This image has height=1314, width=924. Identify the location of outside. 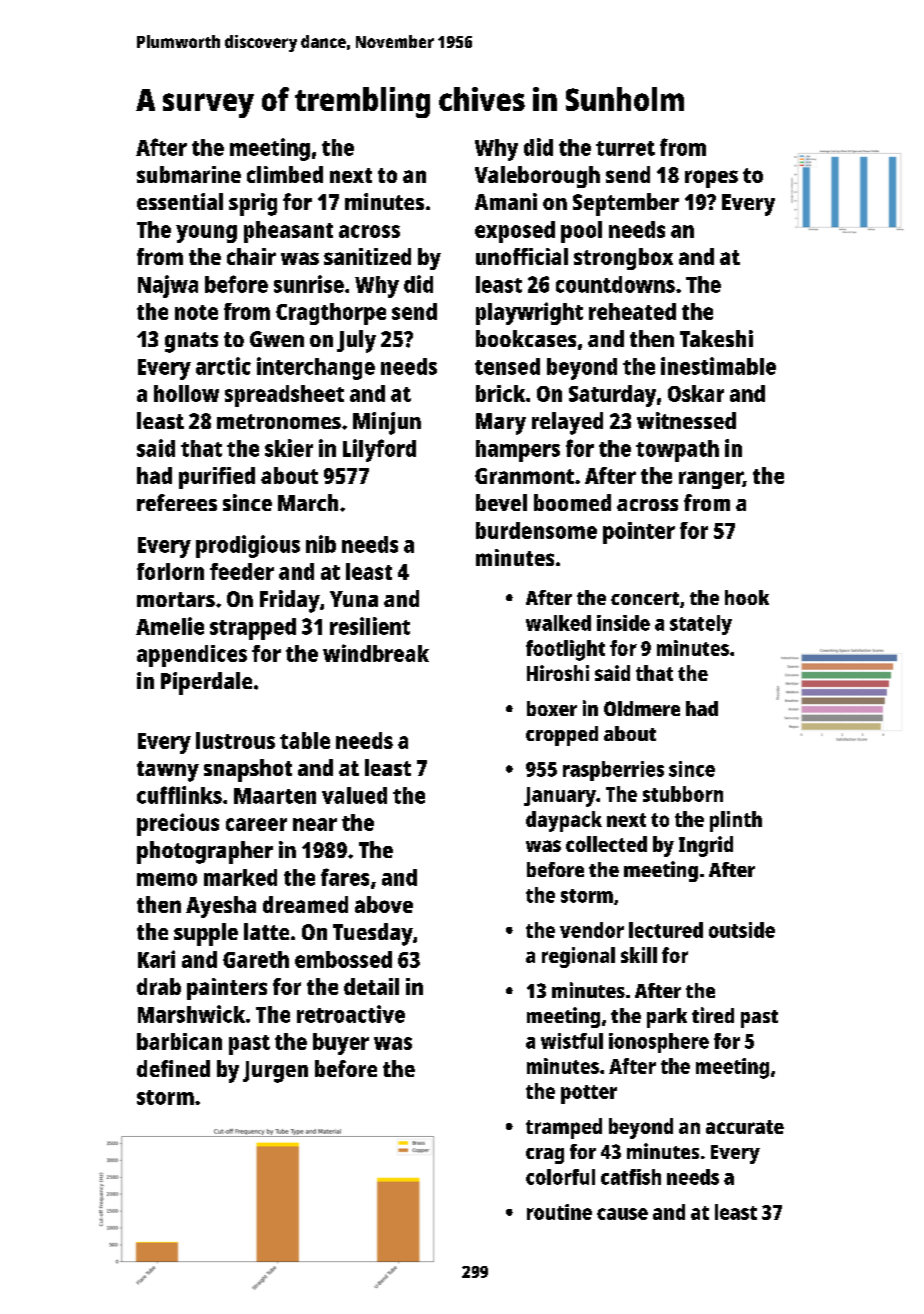
(742, 930).
